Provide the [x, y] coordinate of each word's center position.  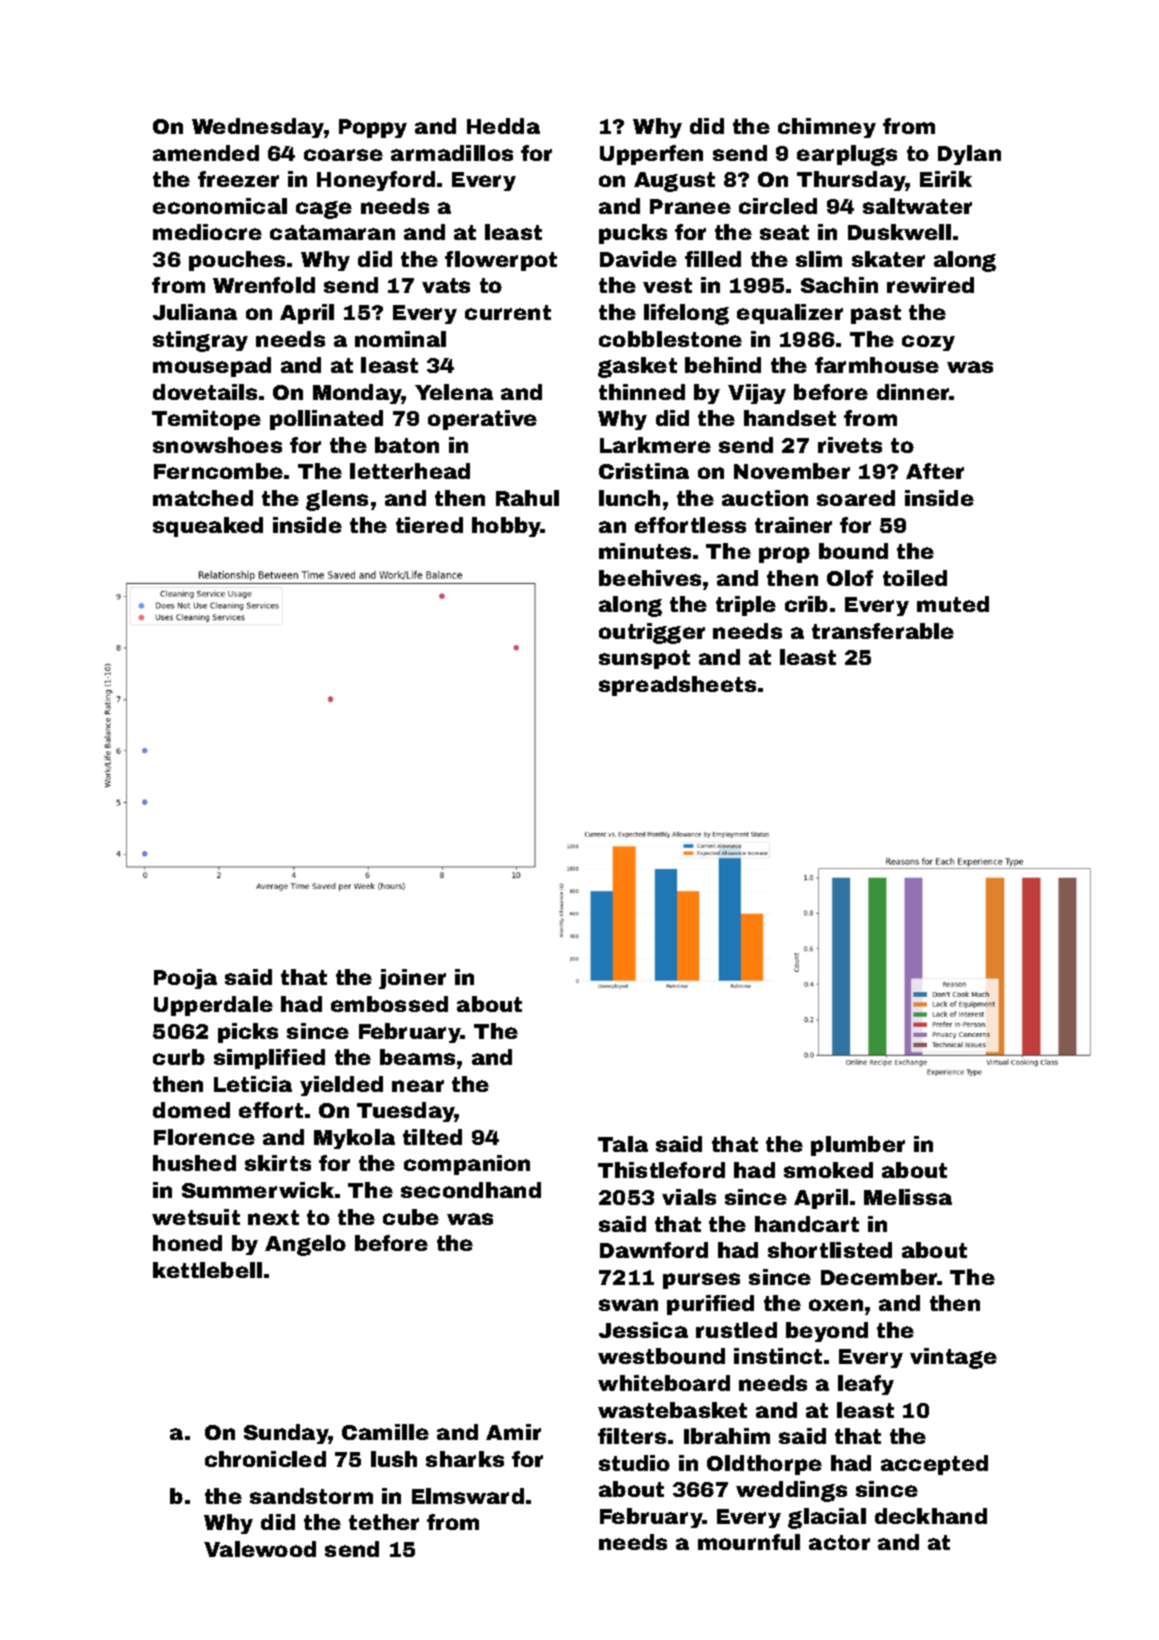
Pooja [185, 979]
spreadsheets [677, 686]
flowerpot [501, 261]
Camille [385, 1432]
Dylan [969, 155]
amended [206, 153]
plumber [858, 1146]
